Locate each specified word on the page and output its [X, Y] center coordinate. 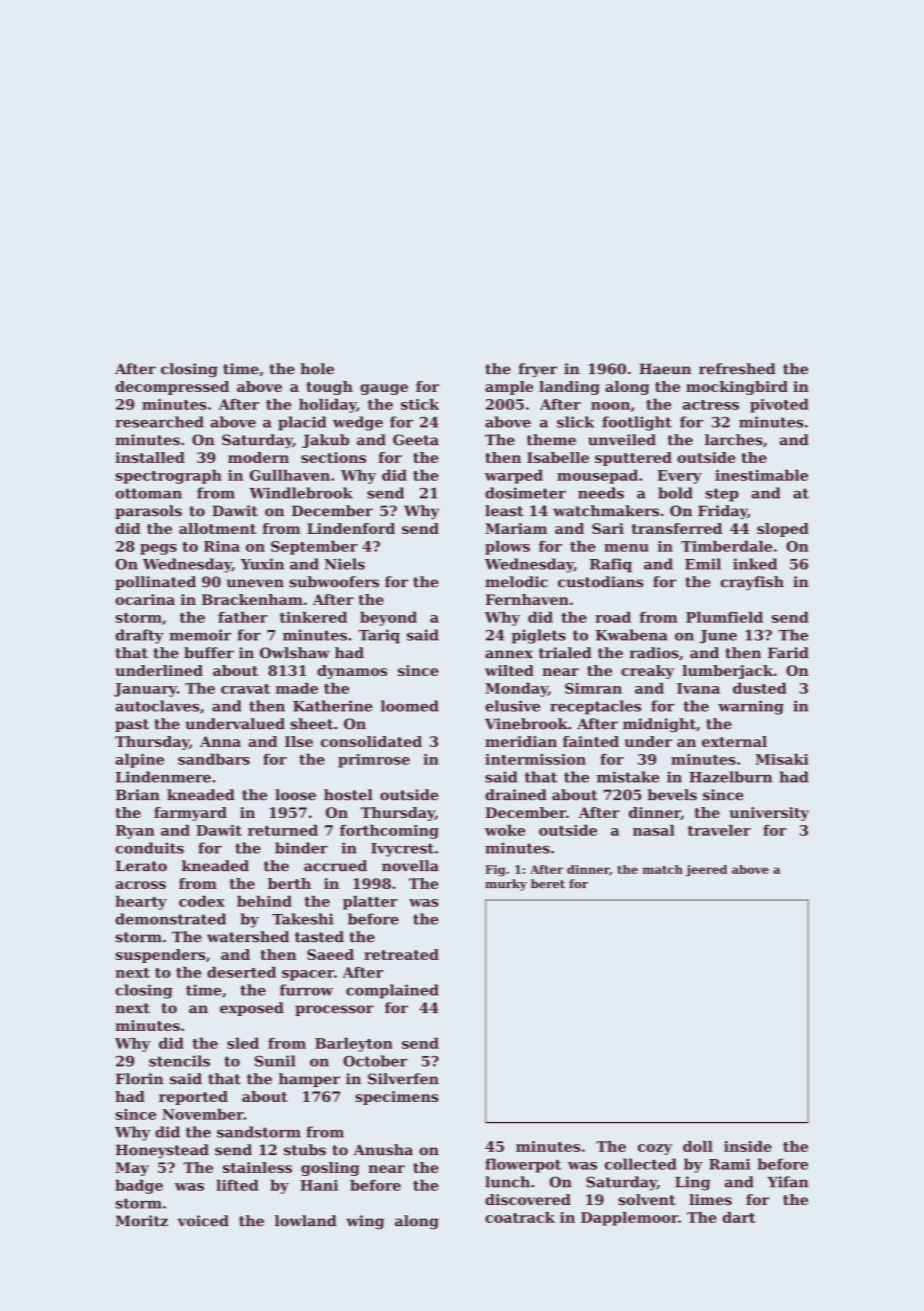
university [769, 814]
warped [514, 476]
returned [283, 830]
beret [548, 884]
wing [365, 1222]
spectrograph [169, 476]
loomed [410, 706]
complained [392, 991]
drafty [139, 636]
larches [734, 440]
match [663, 869]
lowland [306, 1221]
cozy [655, 1149]
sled [243, 1043]
